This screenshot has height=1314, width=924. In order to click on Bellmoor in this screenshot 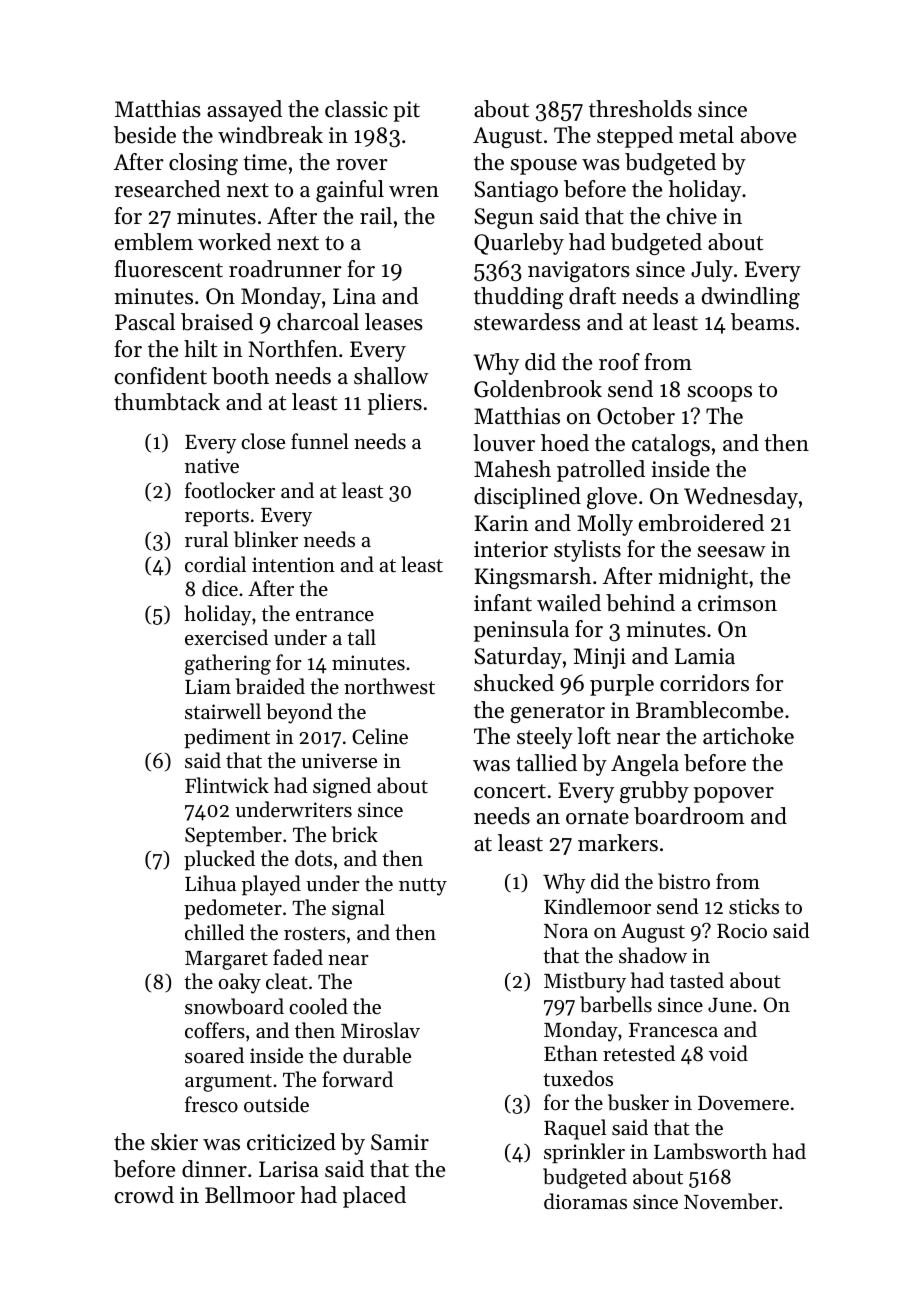, I will do `click(250, 1195)`.
